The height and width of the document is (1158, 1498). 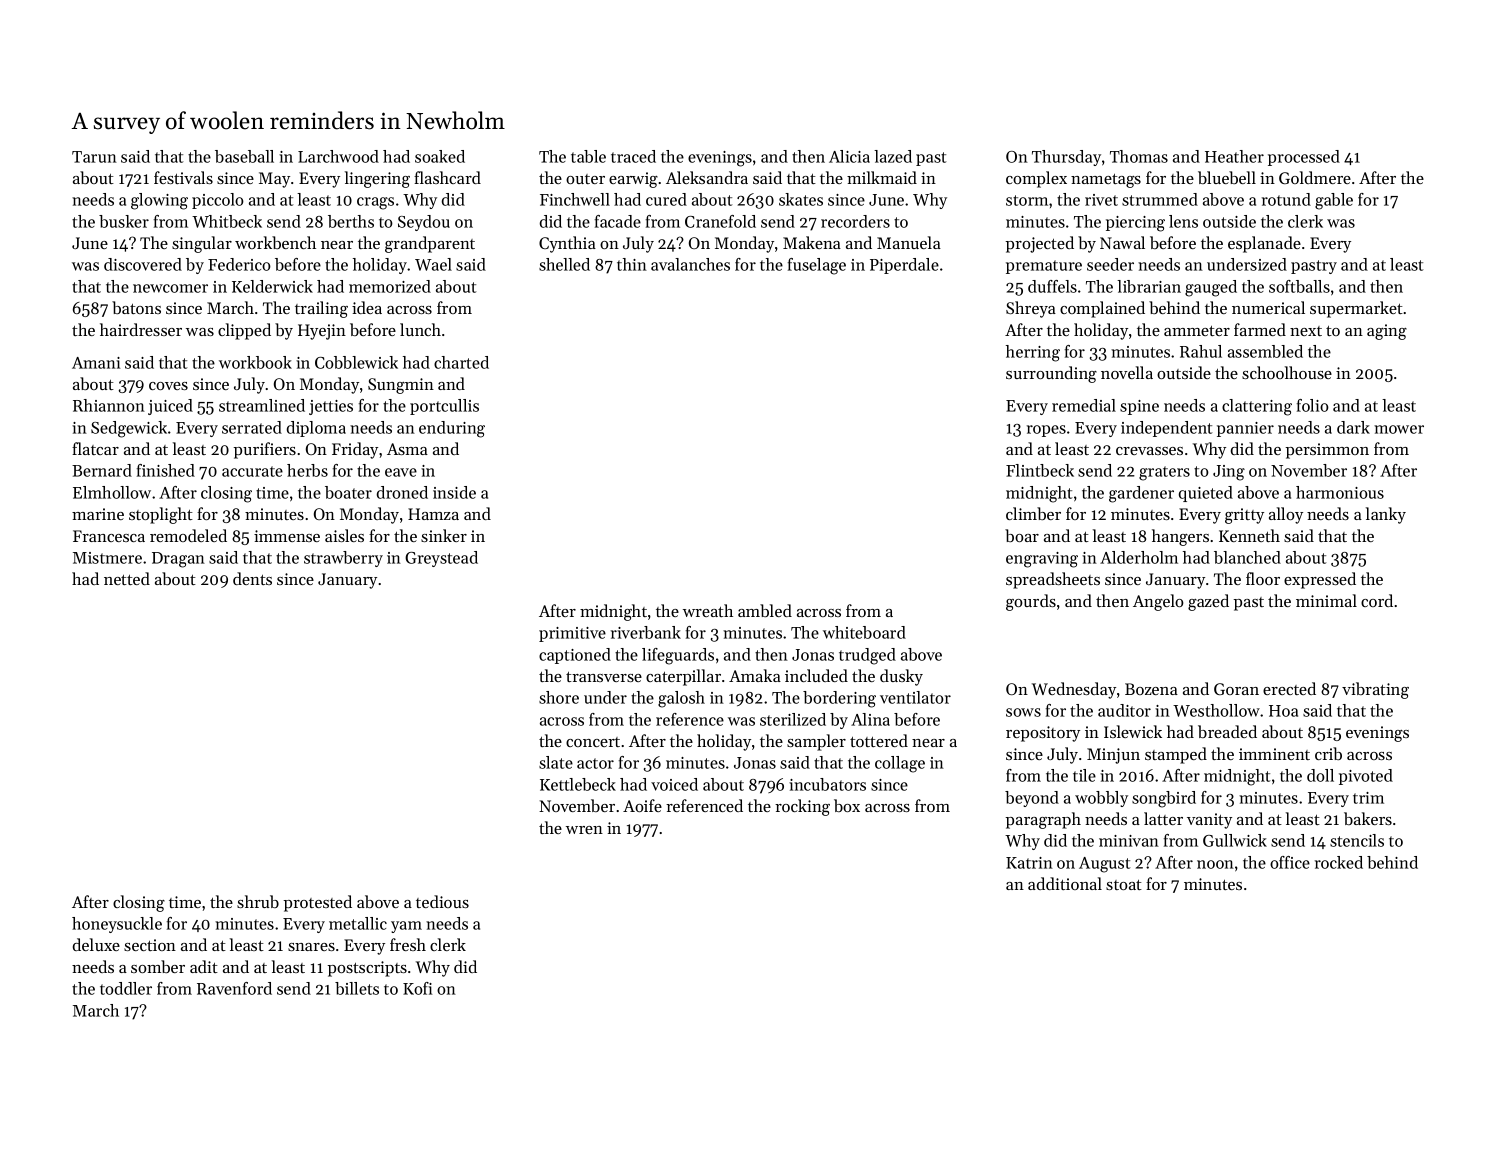 What do you see at coordinates (94, 157) in the document?
I see `Tarun` at bounding box center [94, 157].
